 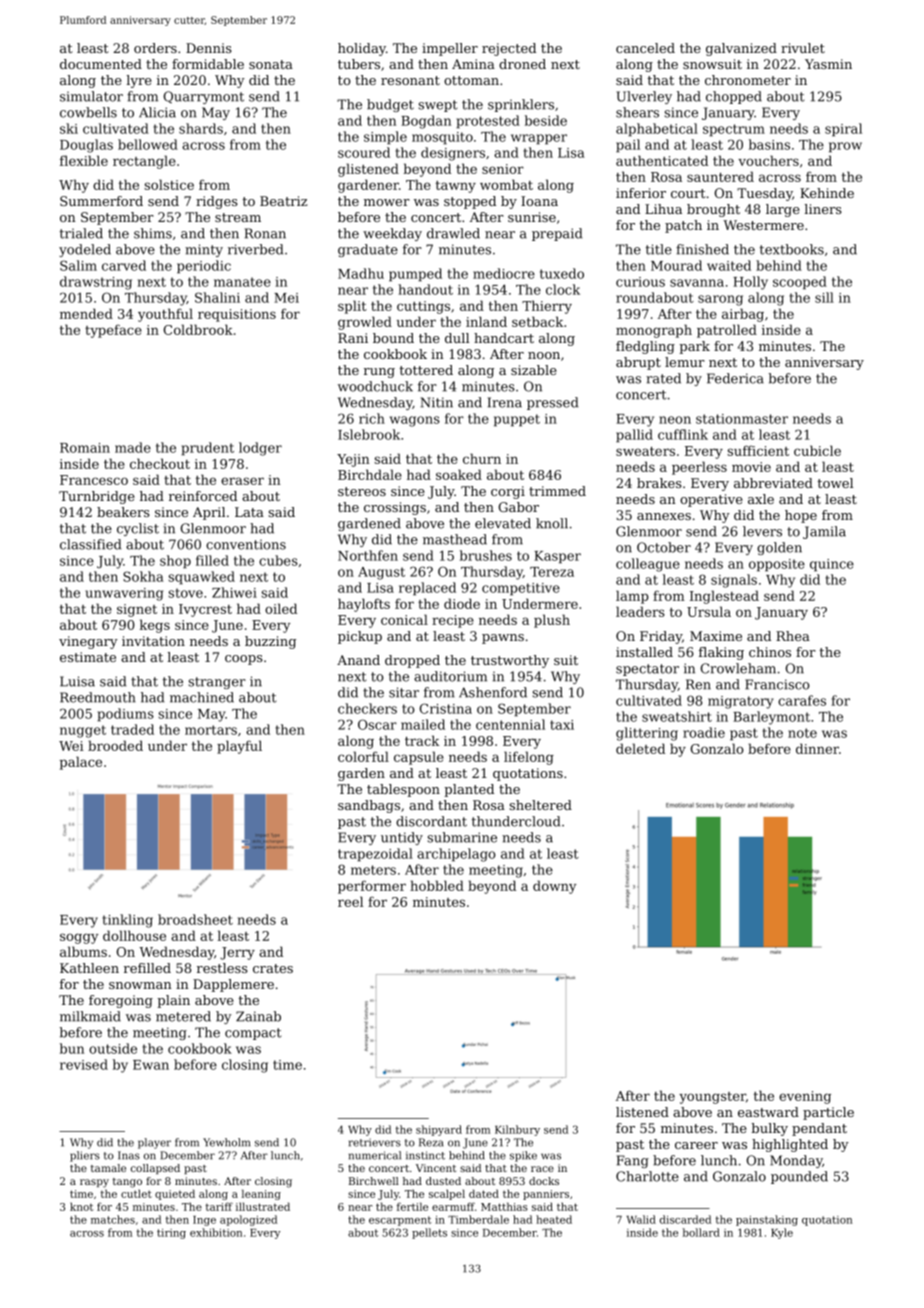 I want to click on pellets, so click(x=429, y=1233).
